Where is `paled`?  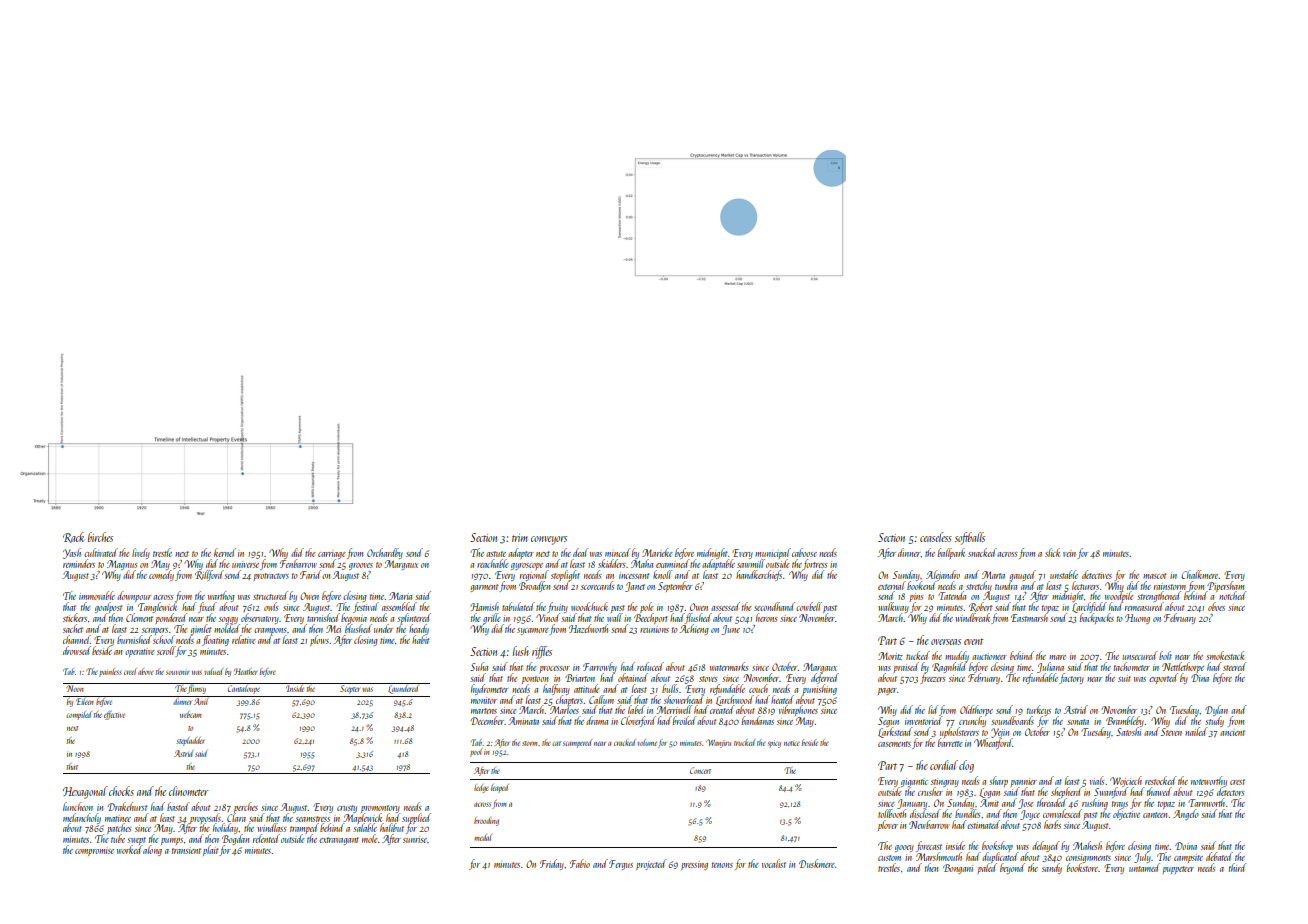 paled is located at coordinates (986, 869).
